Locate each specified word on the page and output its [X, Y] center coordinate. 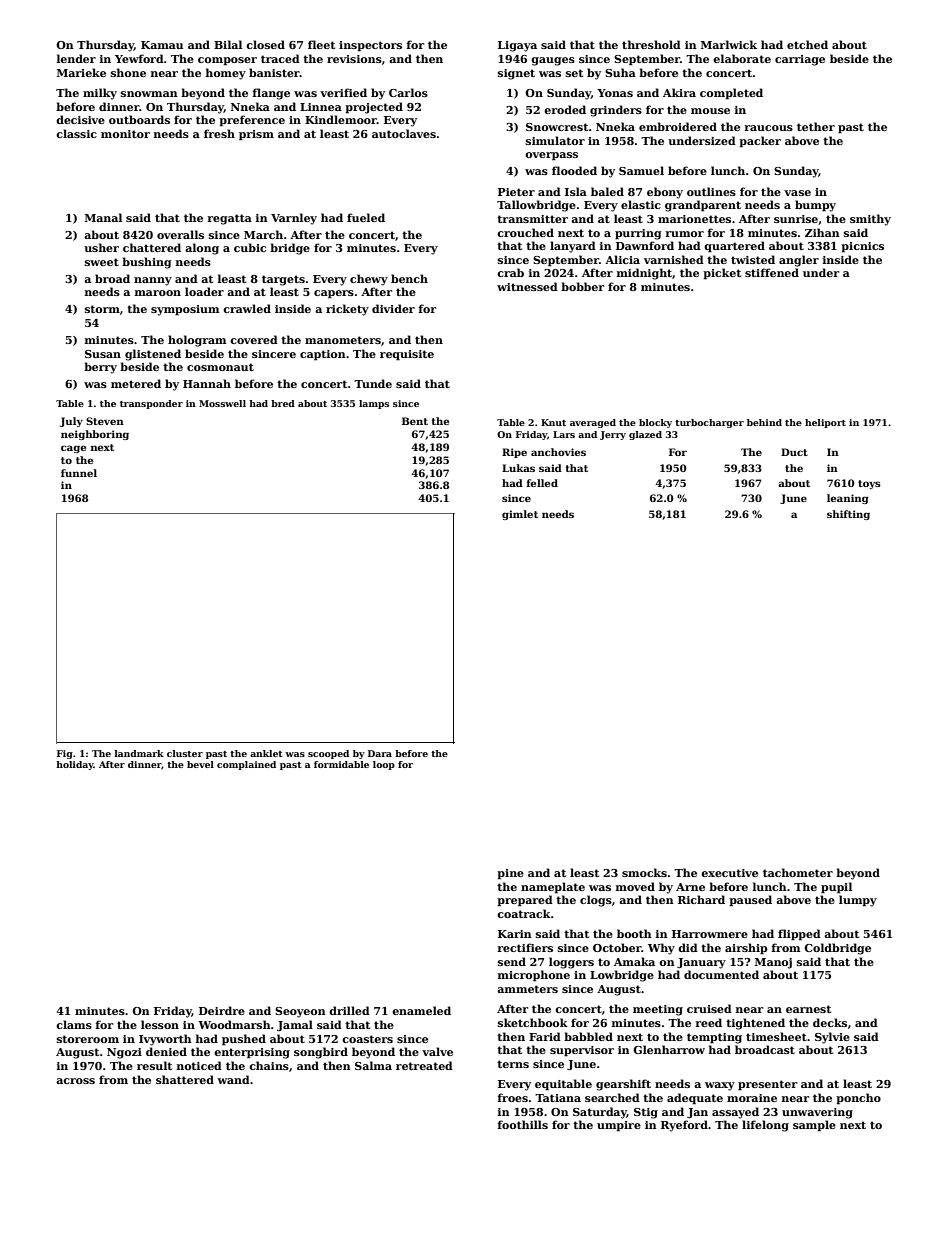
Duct [794, 452]
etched [807, 44]
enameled [421, 1010]
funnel [79, 473]
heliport [825, 423]
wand [233, 1079]
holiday [75, 765]
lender [76, 58]
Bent [415, 421]
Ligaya [517, 46]
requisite [407, 355]
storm [102, 309]
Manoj [773, 963]
